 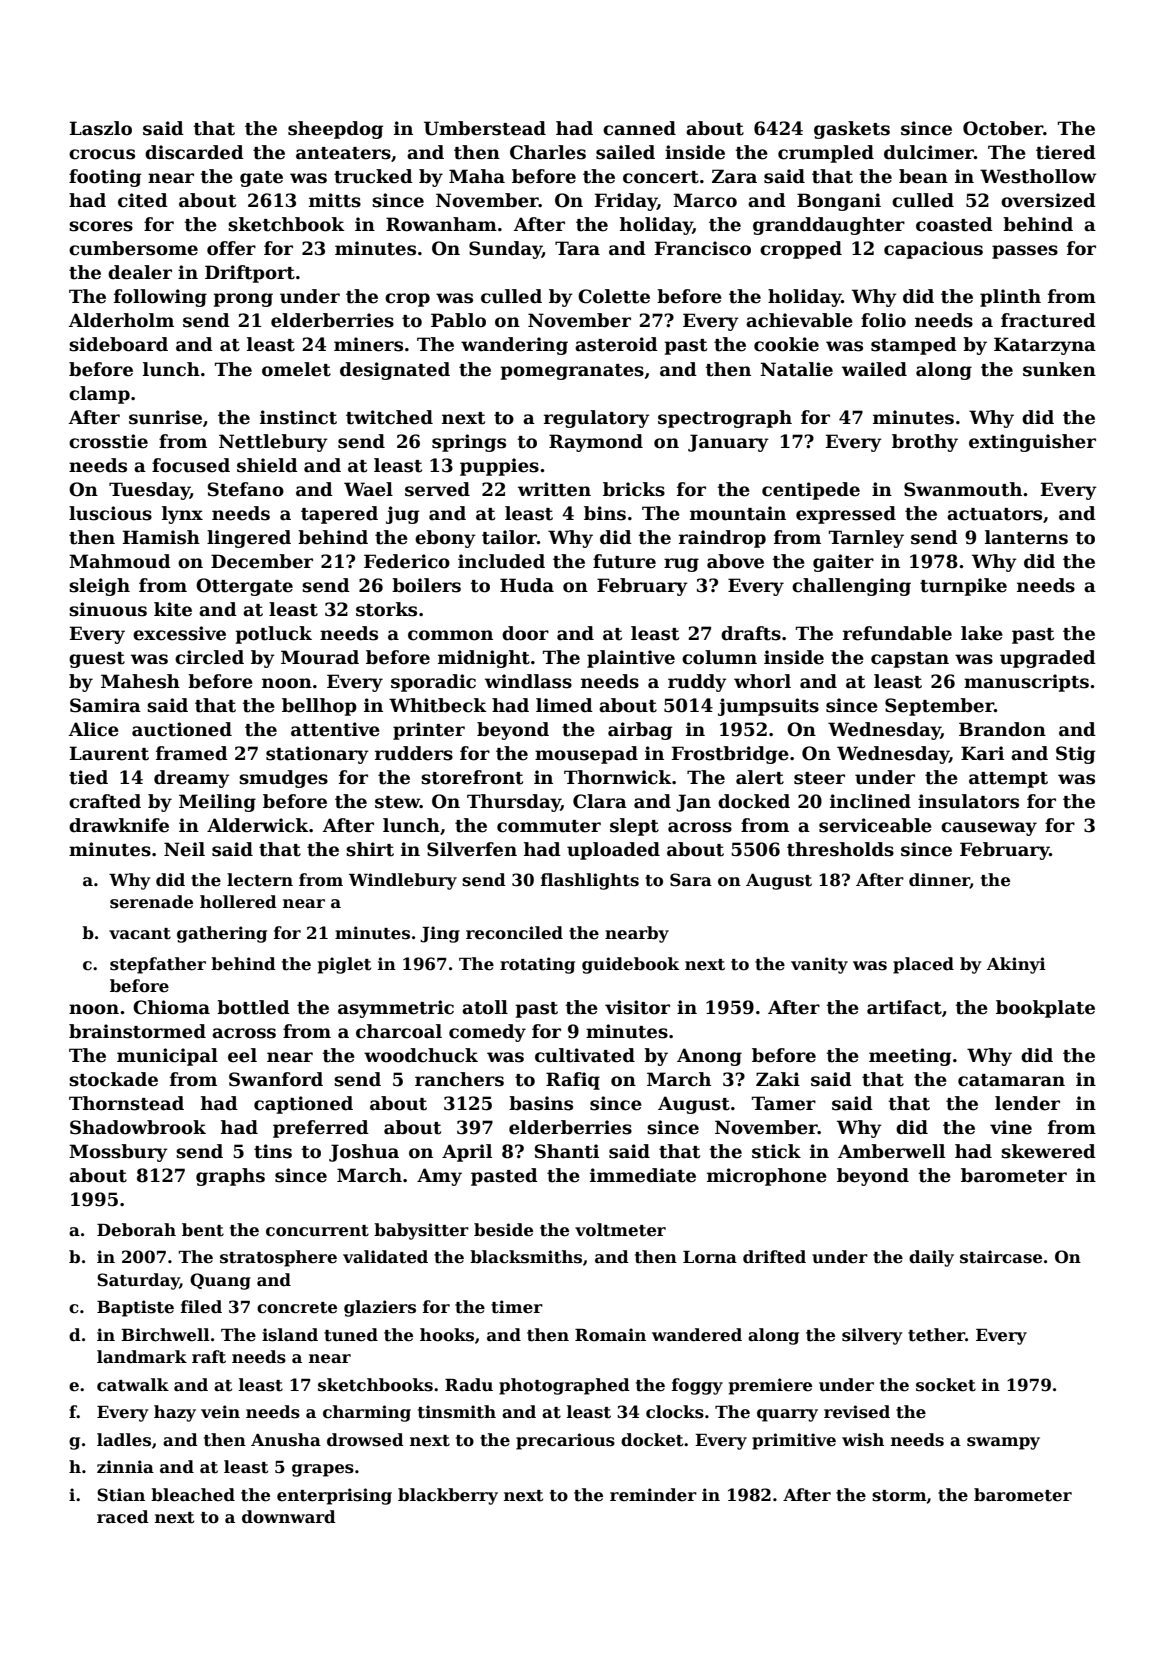 I want to click on Umberstead, so click(x=485, y=128).
